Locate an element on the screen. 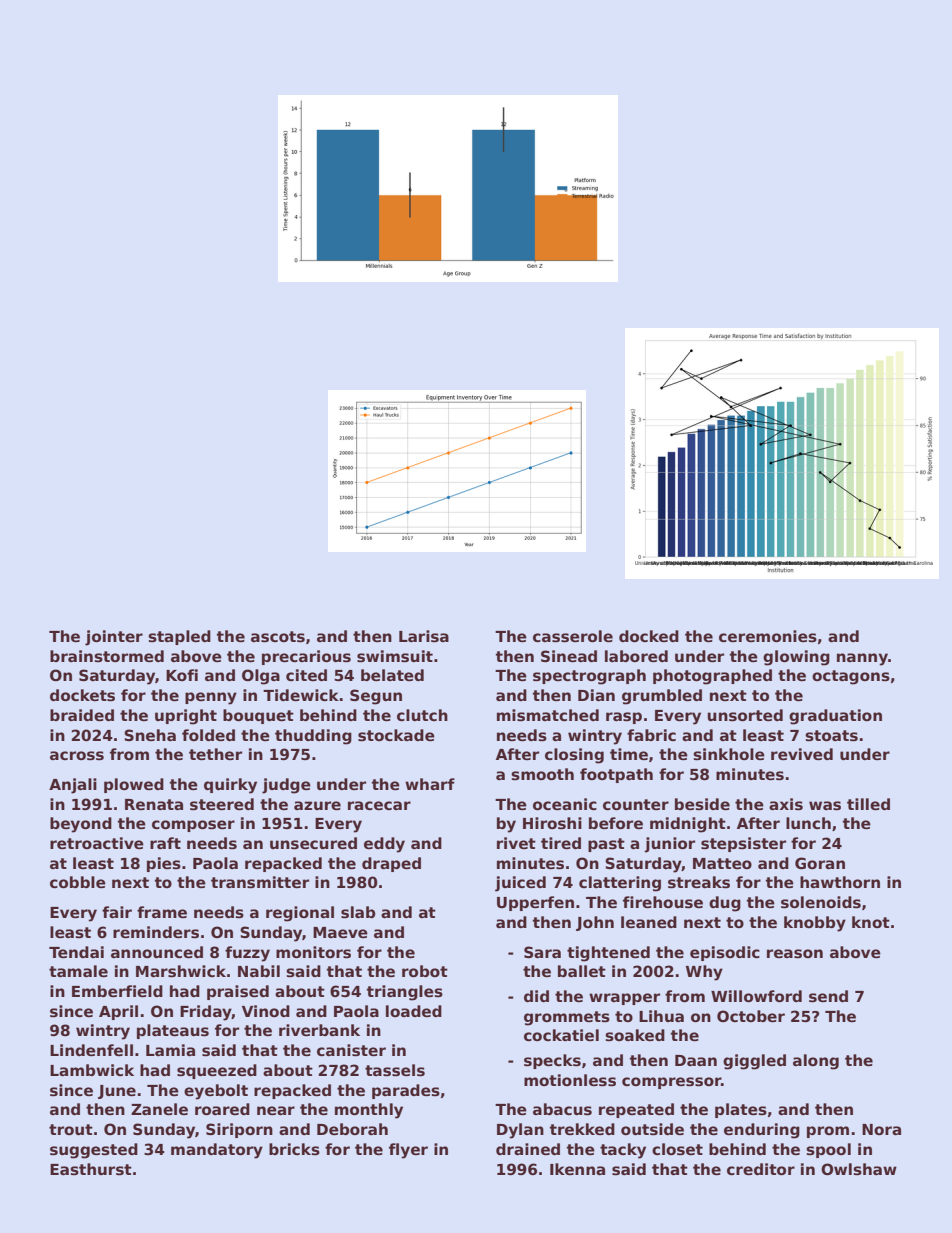 The width and height of the screenshot is (952, 1233). Lihua is located at coordinates (661, 1016).
